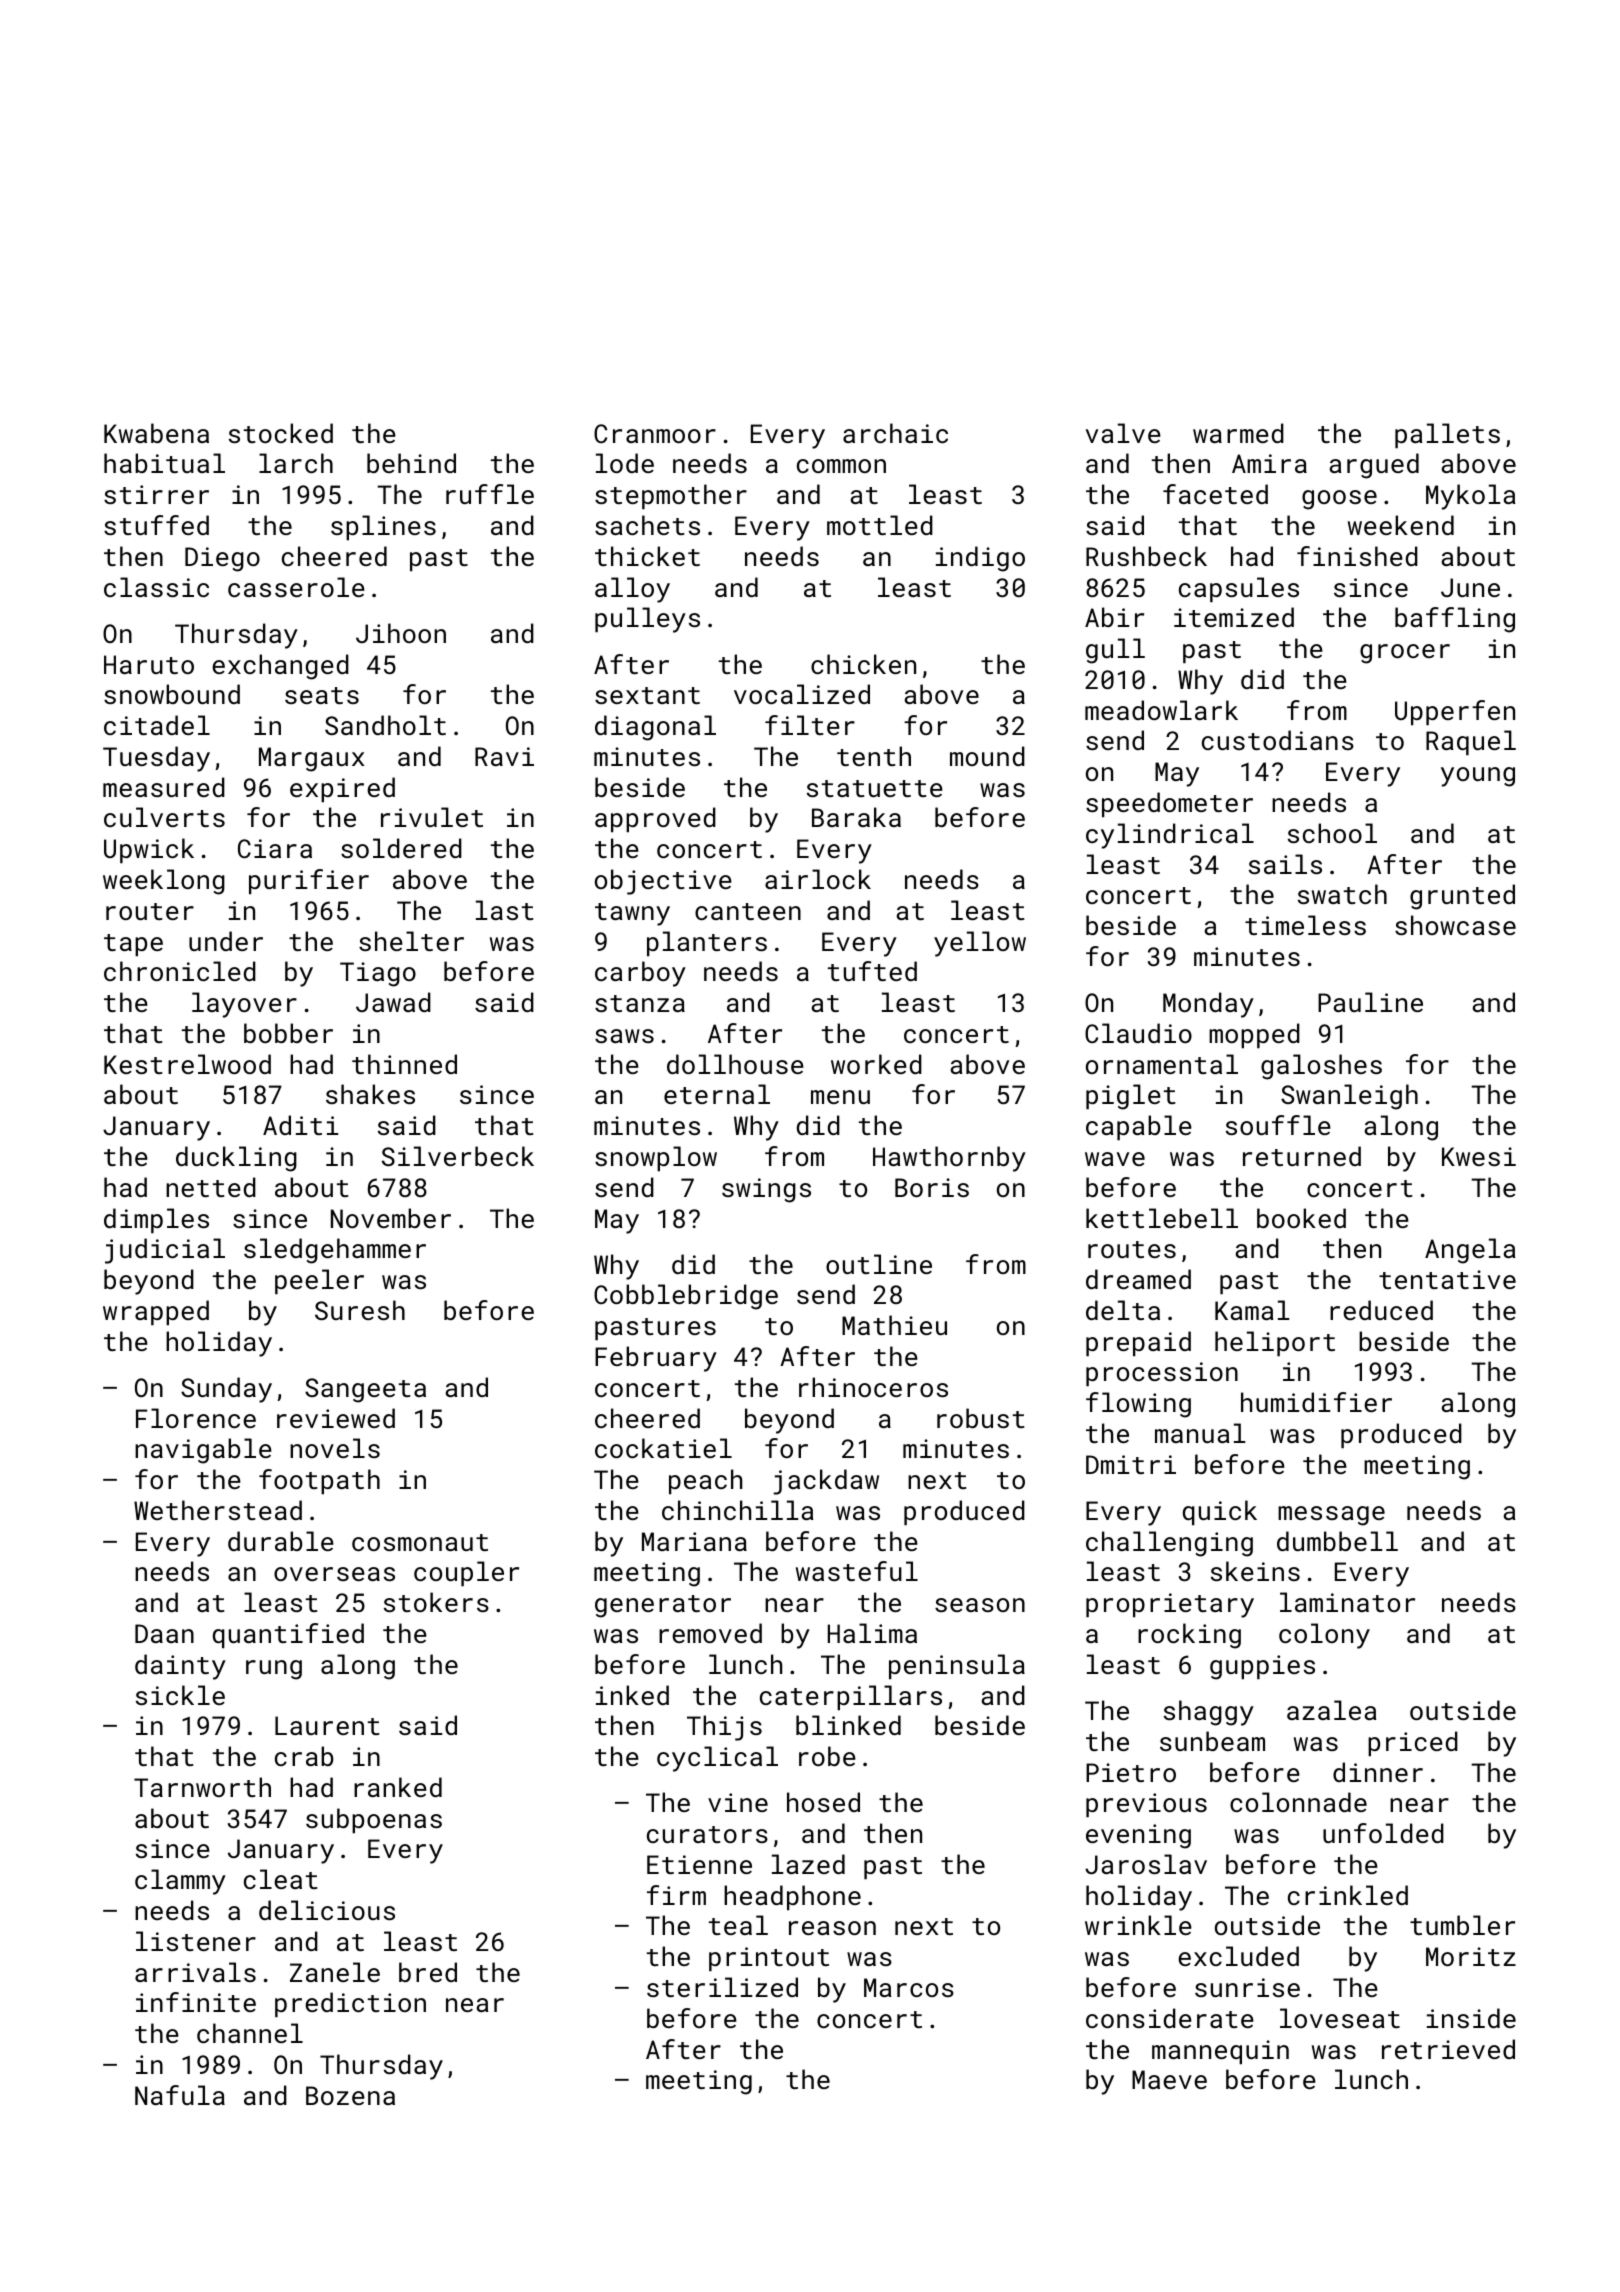 The height and width of the screenshot is (2292, 1620). Describe the element at coordinates (873, 1387) in the screenshot. I see `rhinoceros` at that location.
